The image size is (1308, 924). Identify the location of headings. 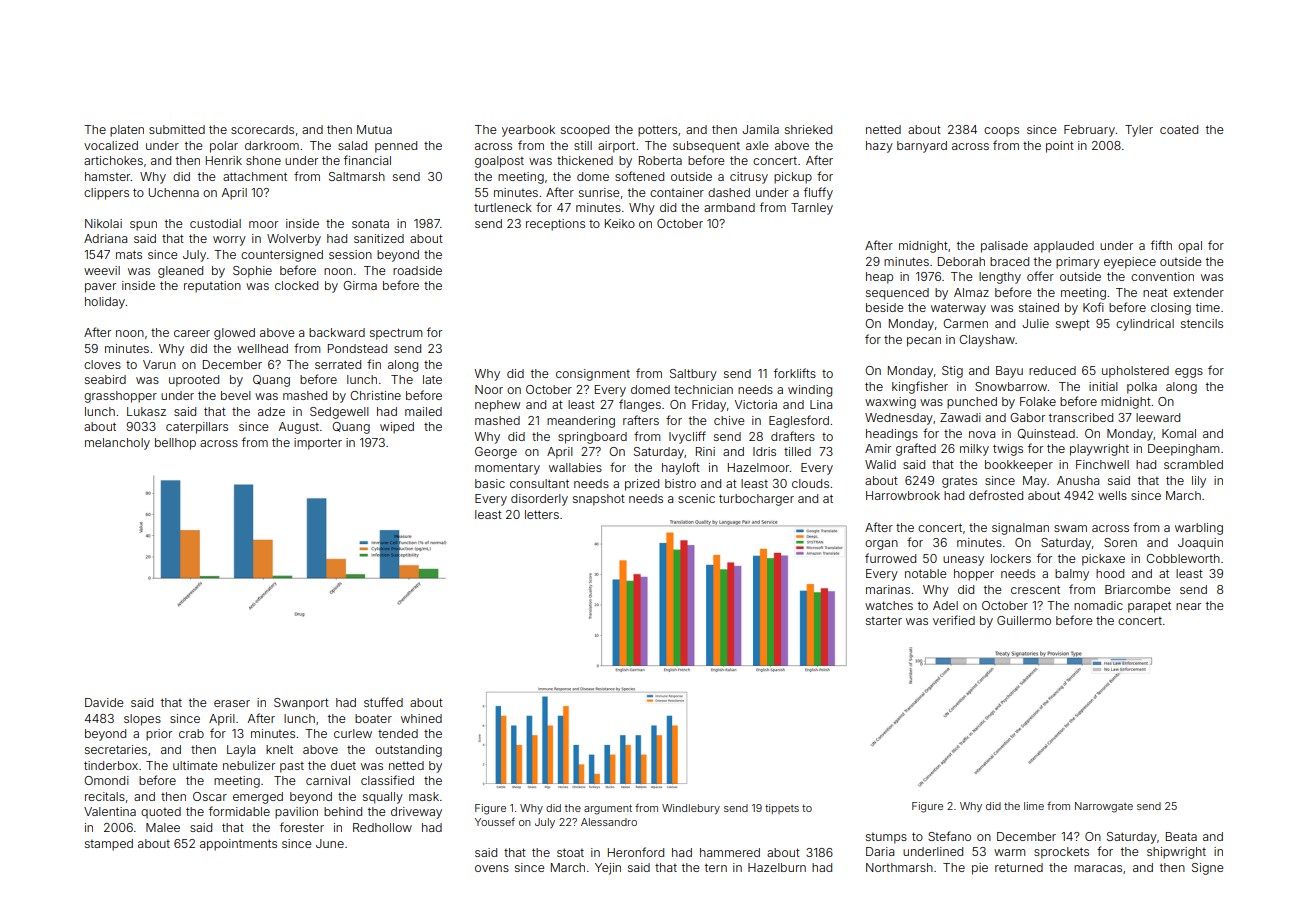
(892, 435).
